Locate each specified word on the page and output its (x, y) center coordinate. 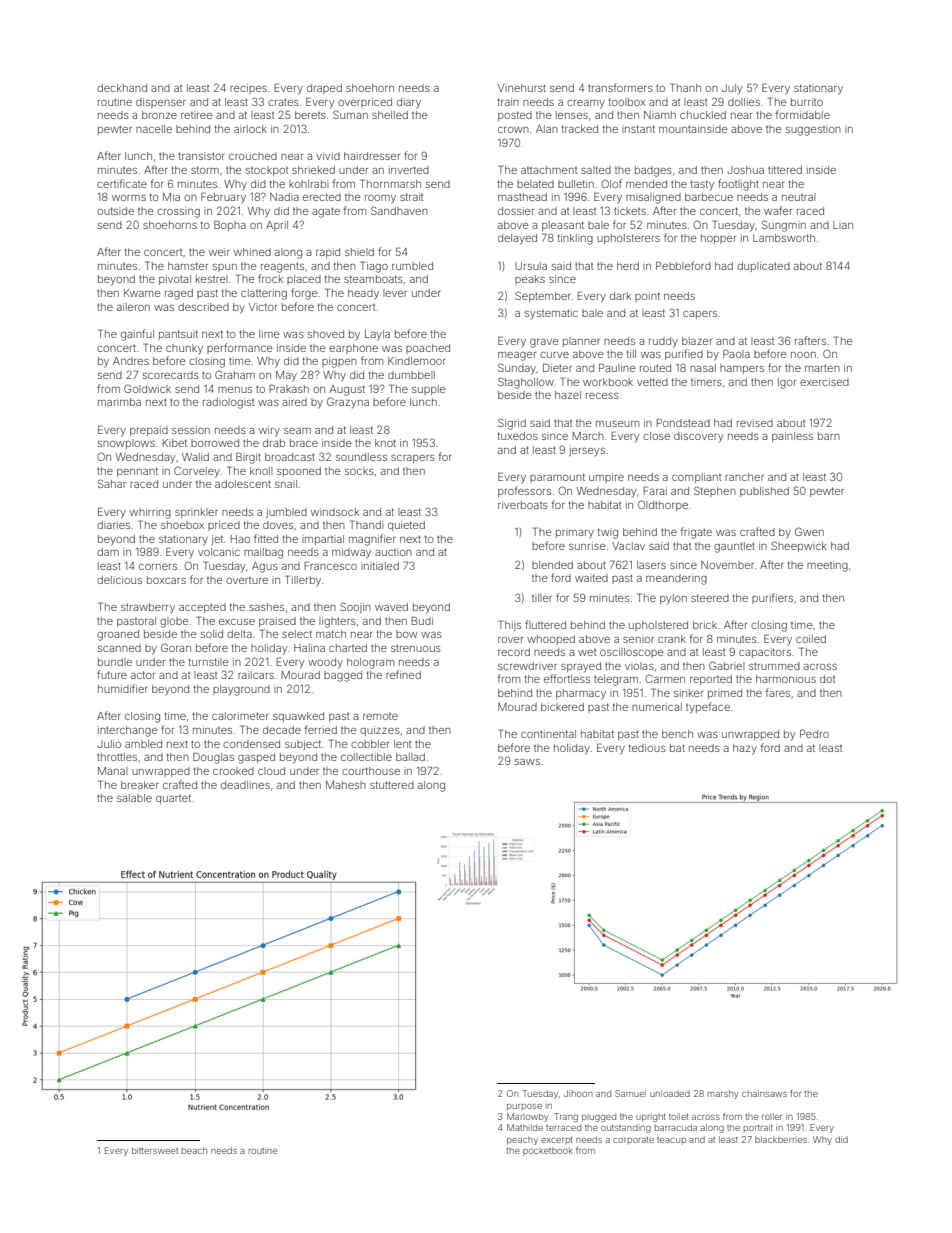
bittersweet (155, 1150)
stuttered (392, 785)
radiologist (228, 403)
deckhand (122, 88)
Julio (109, 744)
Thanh (685, 87)
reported (711, 680)
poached (428, 349)
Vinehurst (522, 88)
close (656, 436)
